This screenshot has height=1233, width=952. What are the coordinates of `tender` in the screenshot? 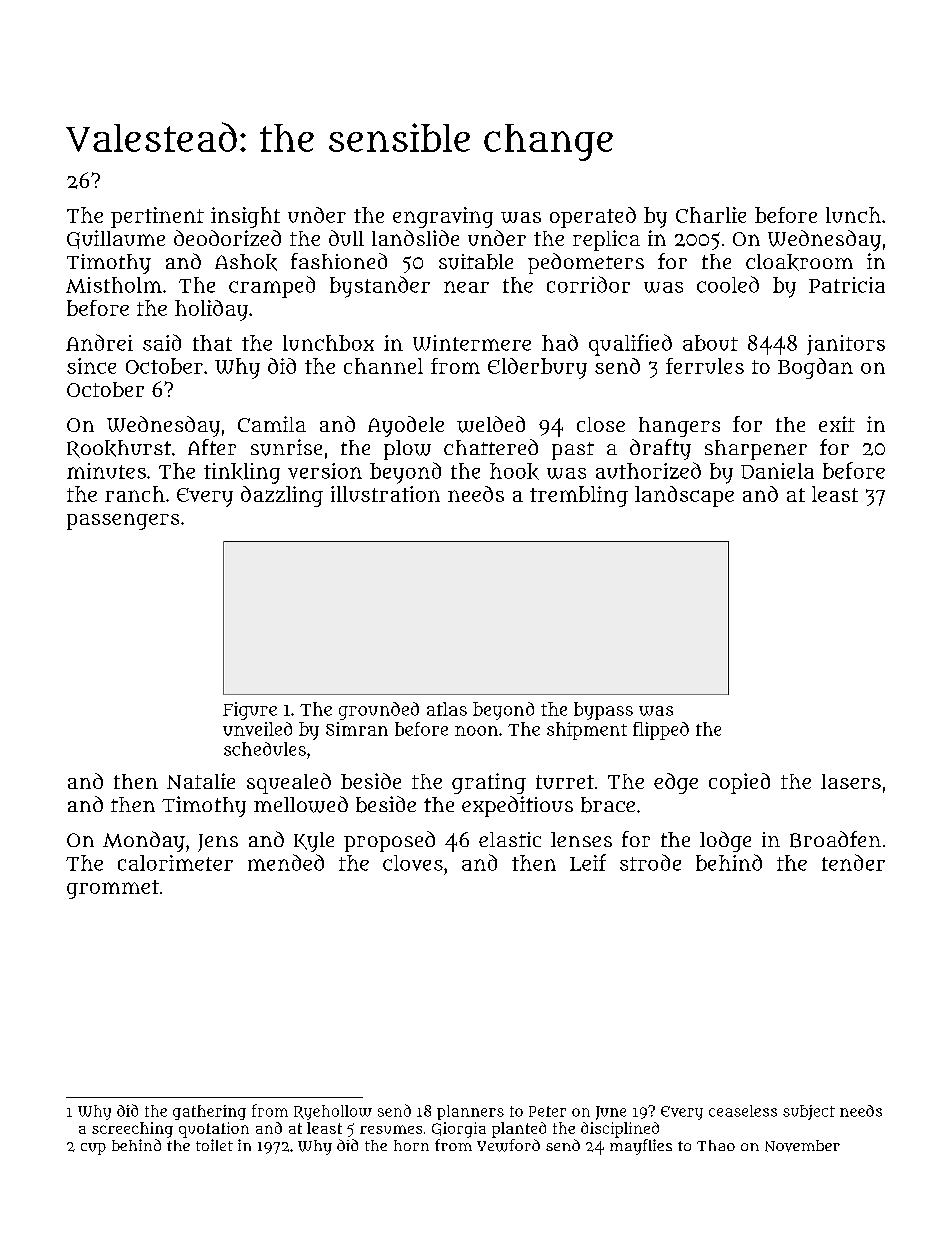 It's located at (853, 862).
